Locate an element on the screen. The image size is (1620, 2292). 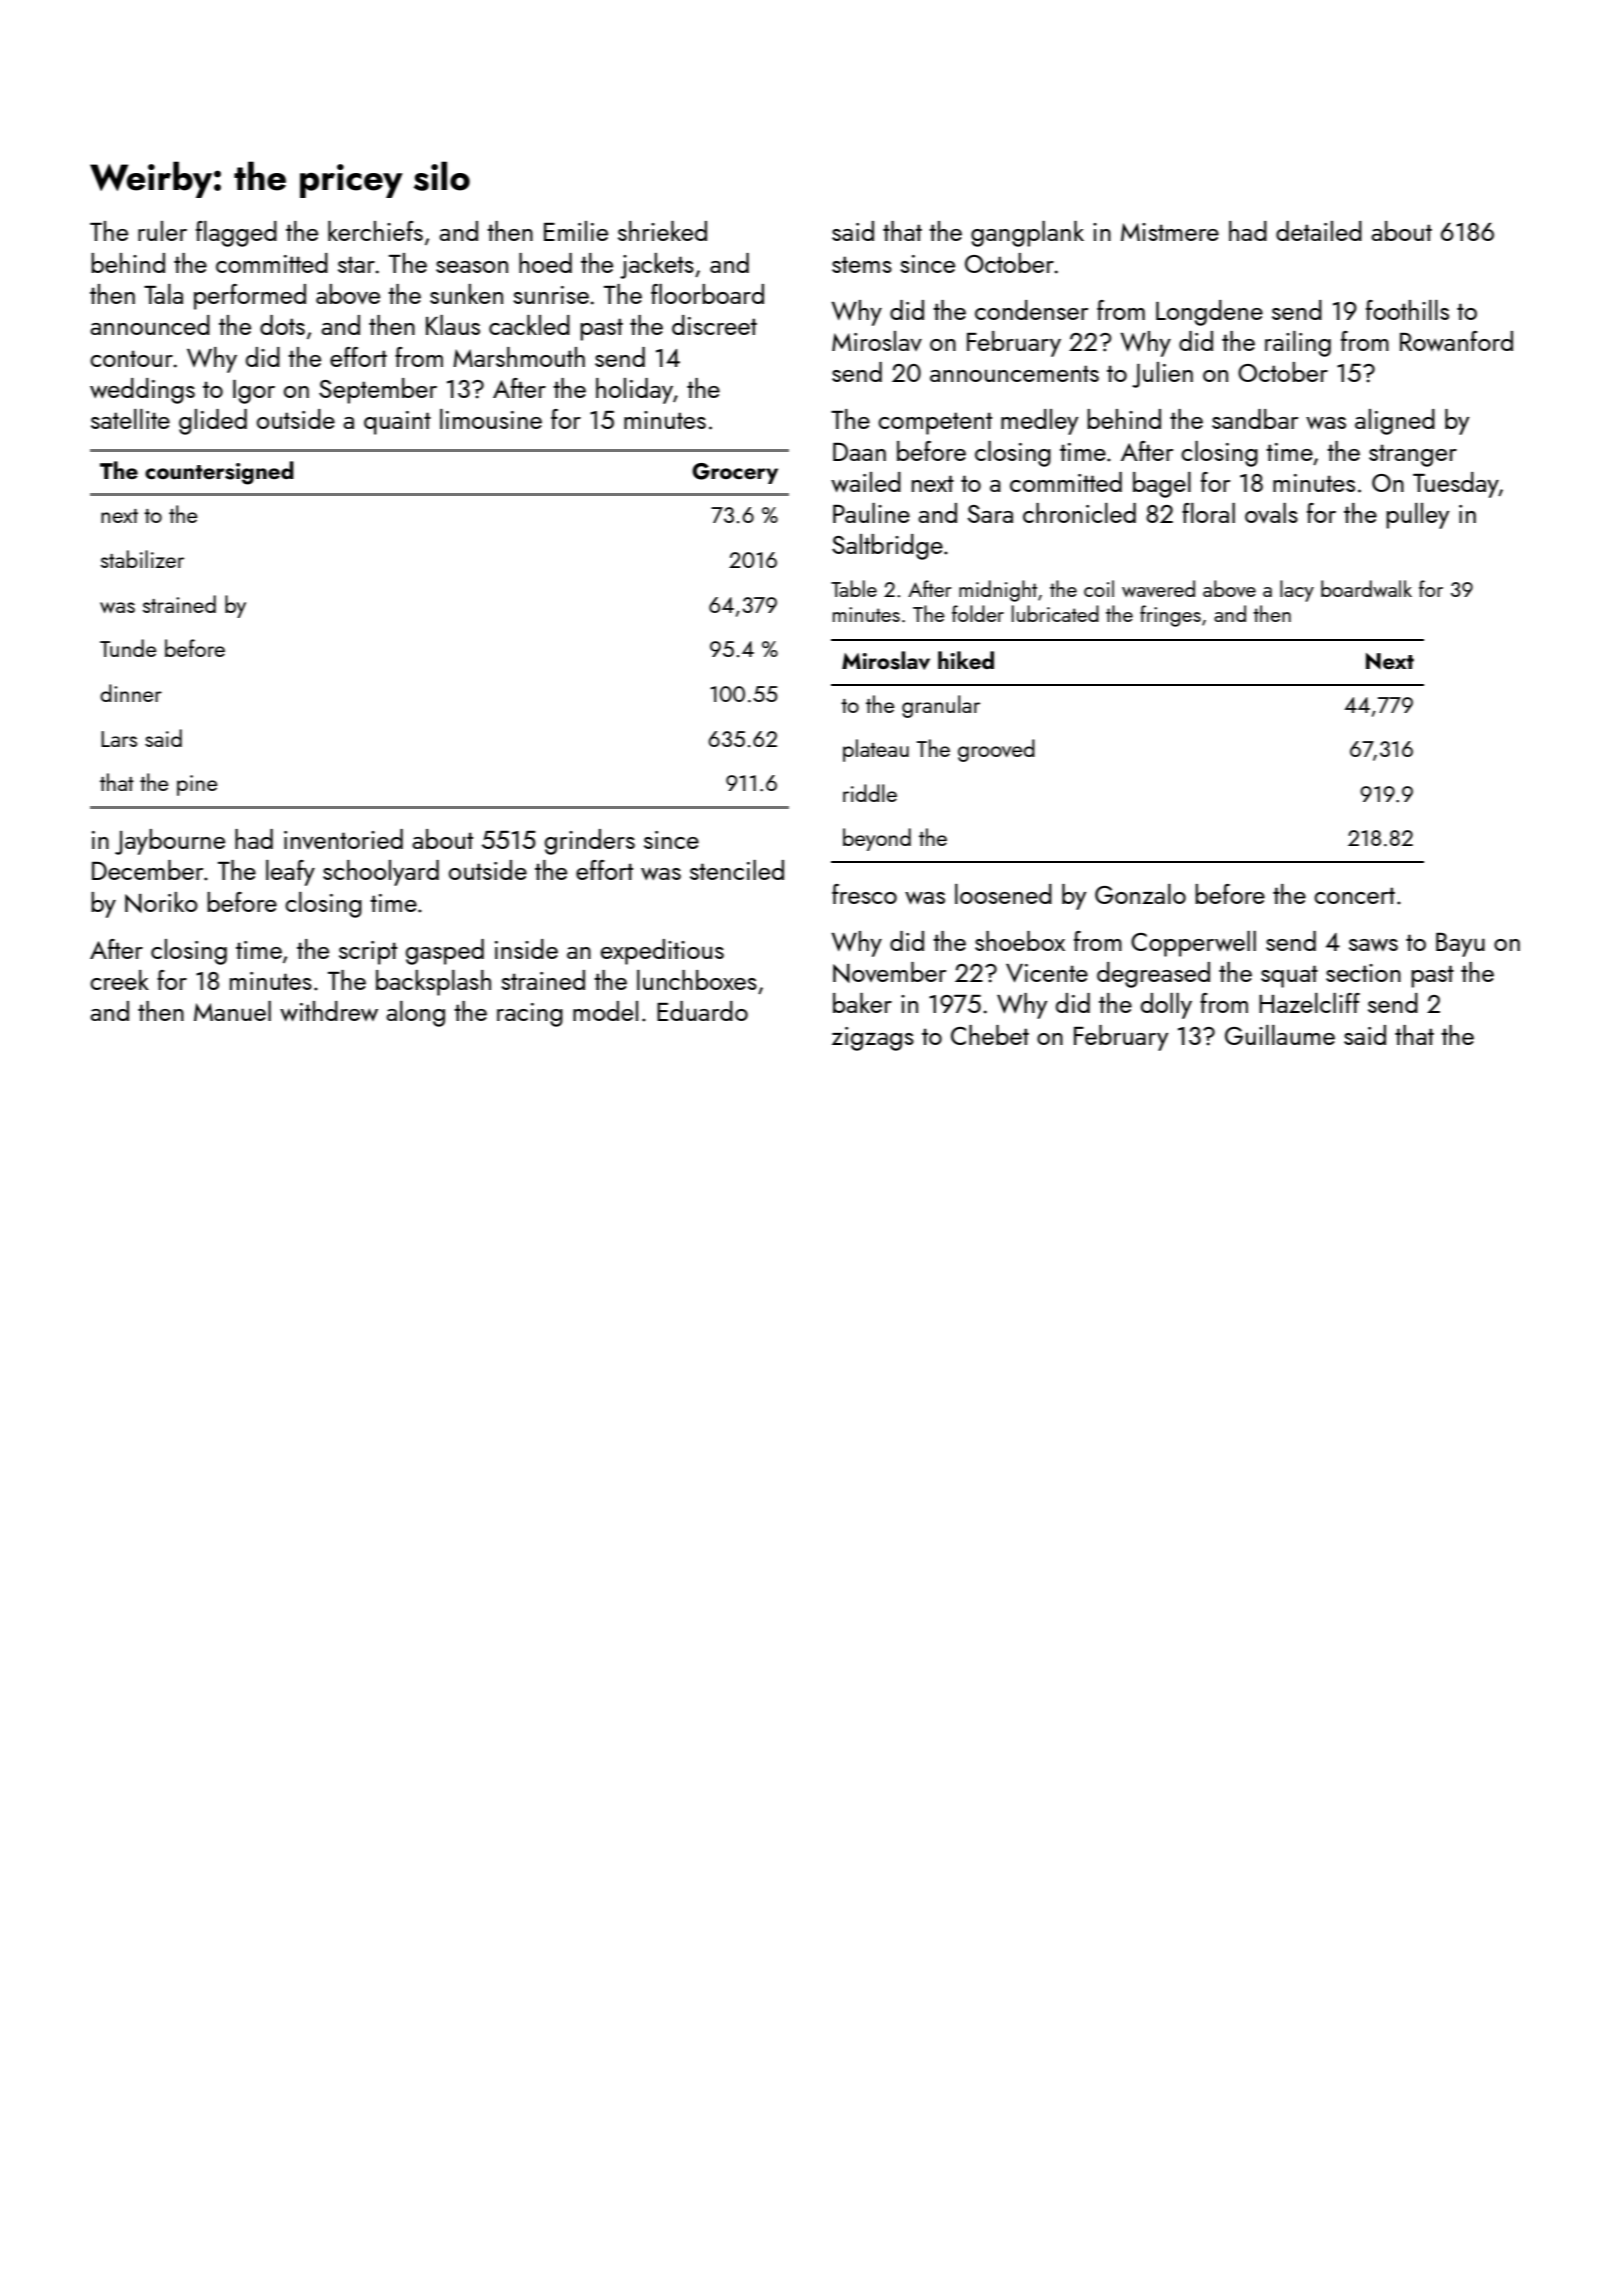
railing is located at coordinates (1298, 344).
